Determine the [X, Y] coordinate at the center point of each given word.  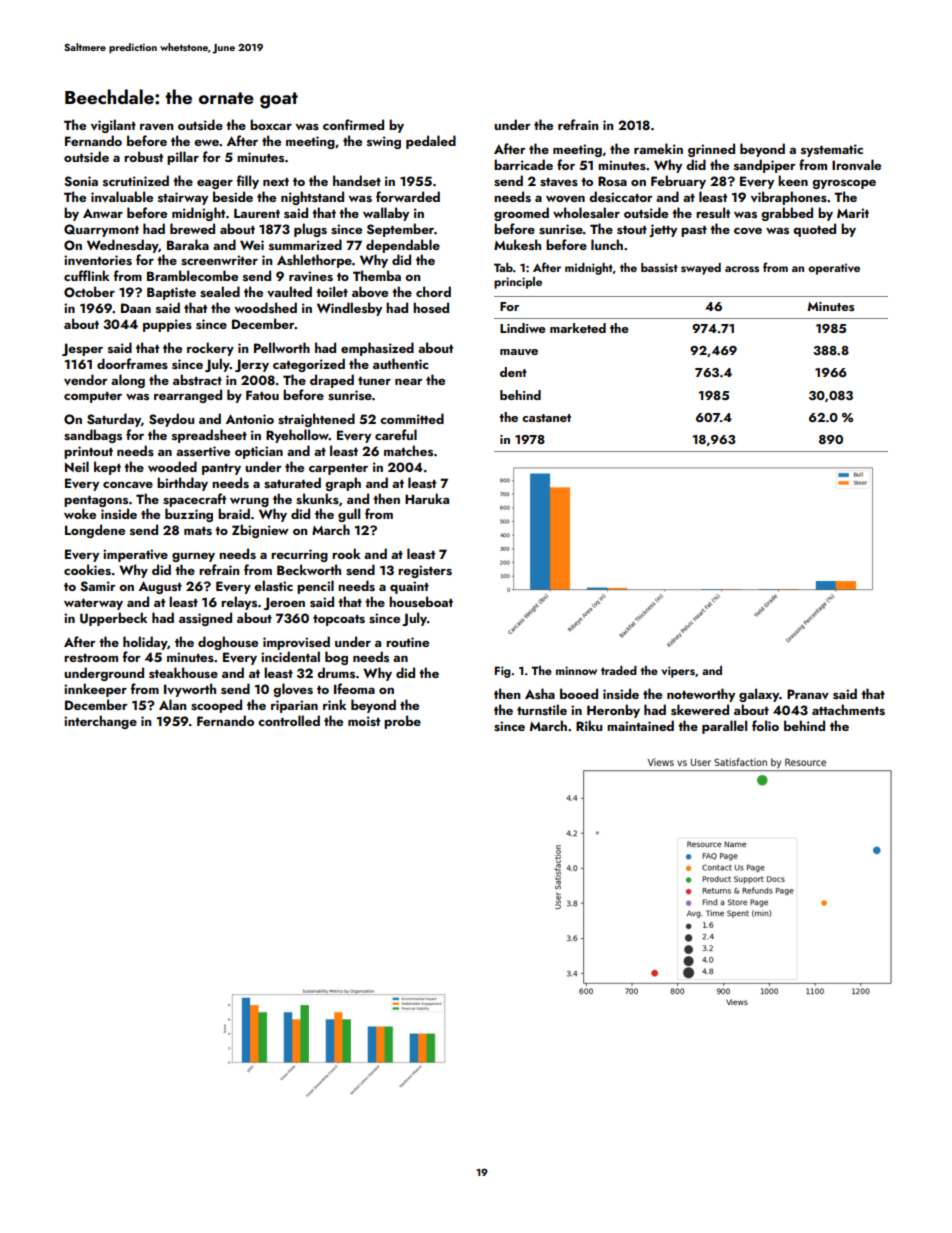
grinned [711, 150]
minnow [576, 670]
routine [407, 642]
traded [619, 670]
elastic [273, 585]
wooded [172, 466]
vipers [678, 672]
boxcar [271, 124]
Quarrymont [101, 230]
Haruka [427, 498]
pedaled [431, 142]
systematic [832, 150]
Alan [172, 704]
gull [349, 515]
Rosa [612, 181]
